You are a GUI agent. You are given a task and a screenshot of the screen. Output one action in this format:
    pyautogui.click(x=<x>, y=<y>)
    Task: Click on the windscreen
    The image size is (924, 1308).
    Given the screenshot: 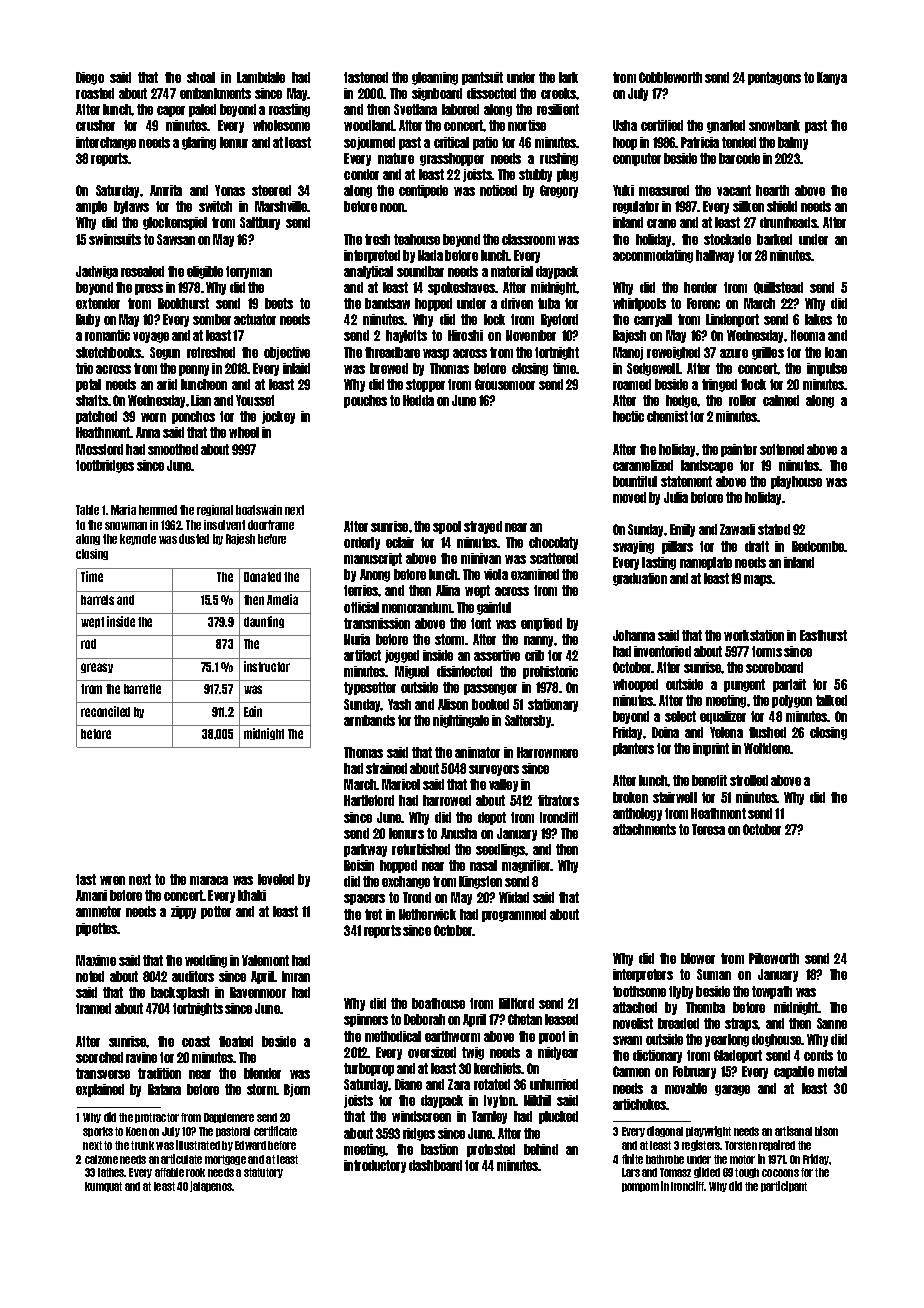 What is the action you would take?
    pyautogui.click(x=421, y=1116)
